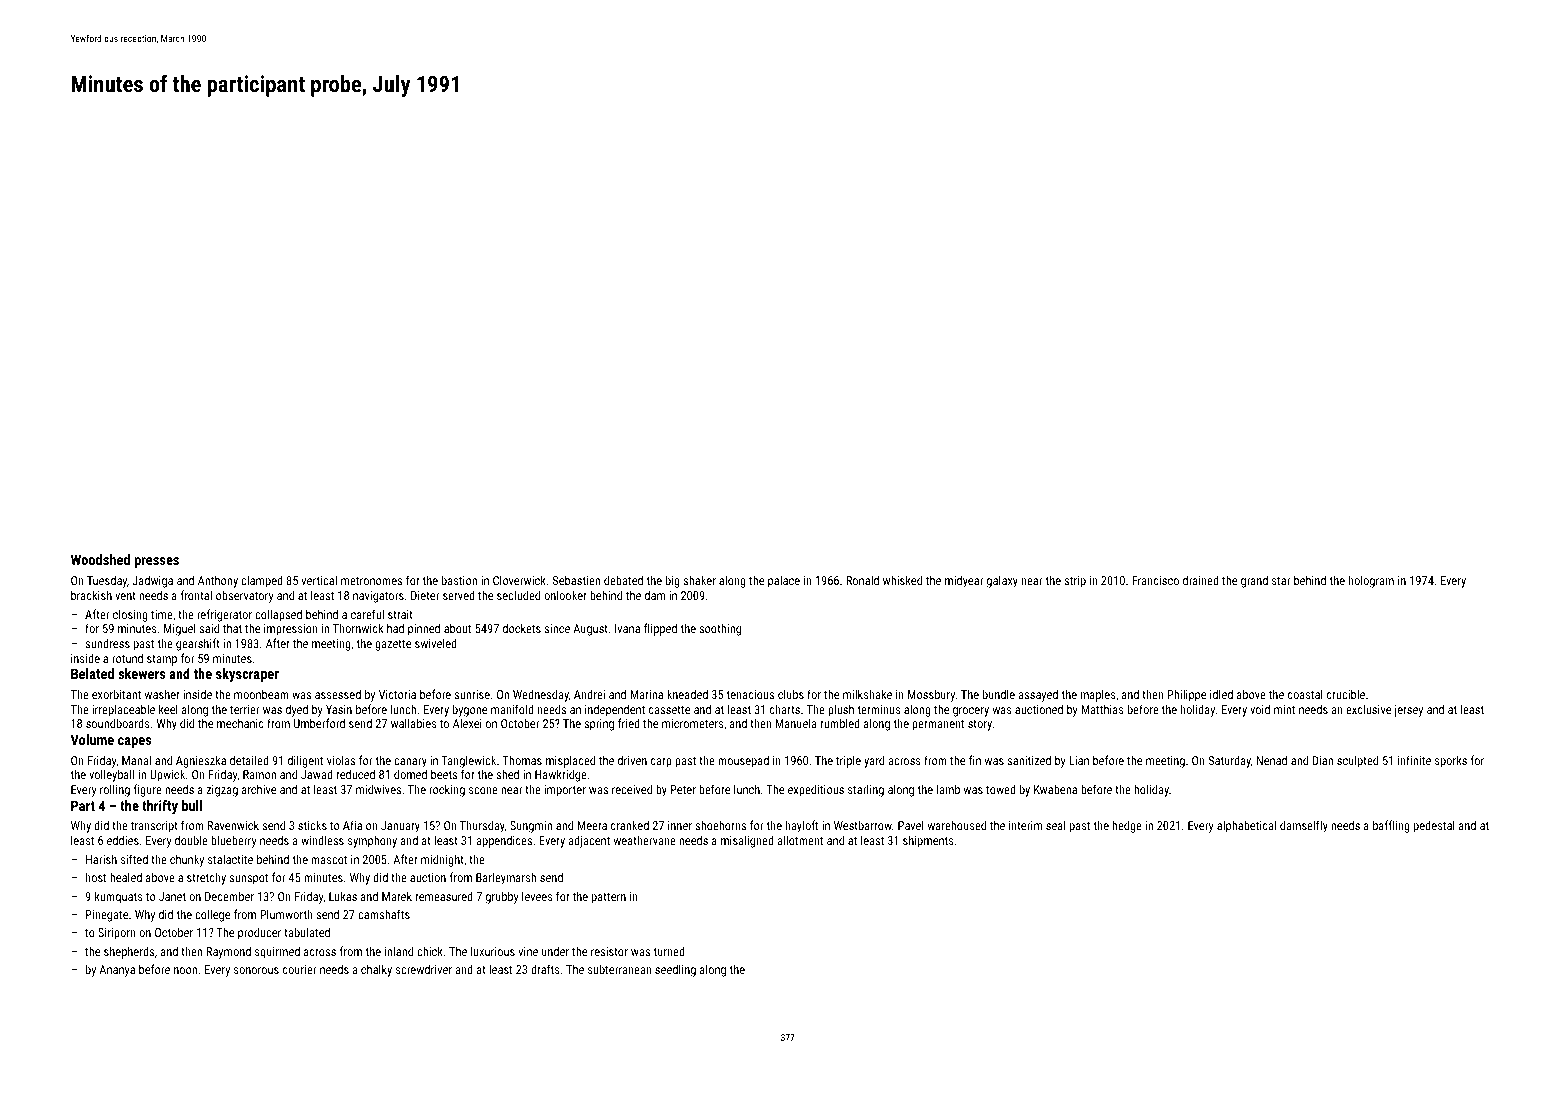  What do you see at coordinates (609, 898) in the screenshot?
I see `pattern` at bounding box center [609, 898].
